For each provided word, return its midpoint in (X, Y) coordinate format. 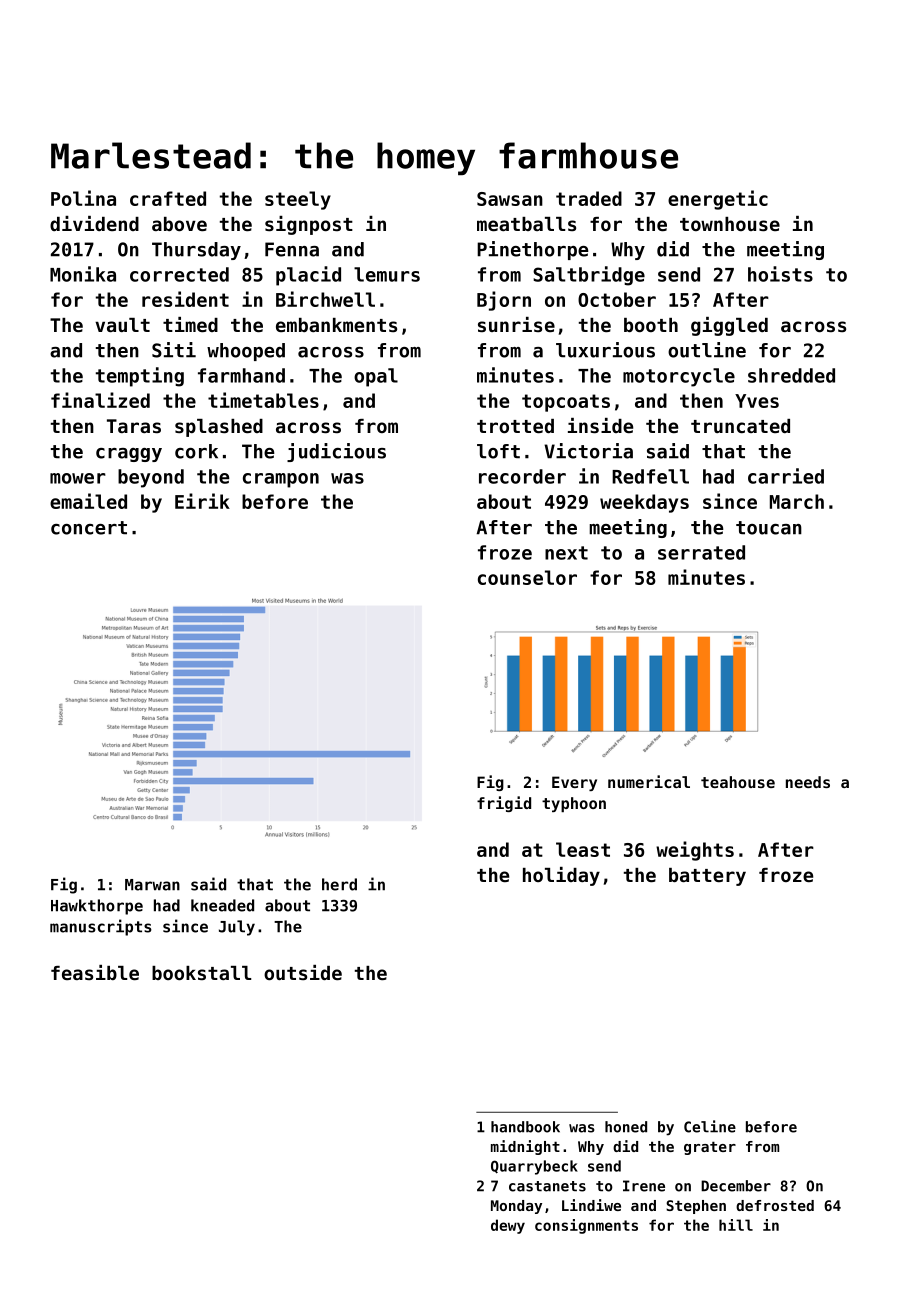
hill (736, 1225)
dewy (508, 1226)
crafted (168, 198)
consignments (586, 1226)
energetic (718, 200)
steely (298, 200)
